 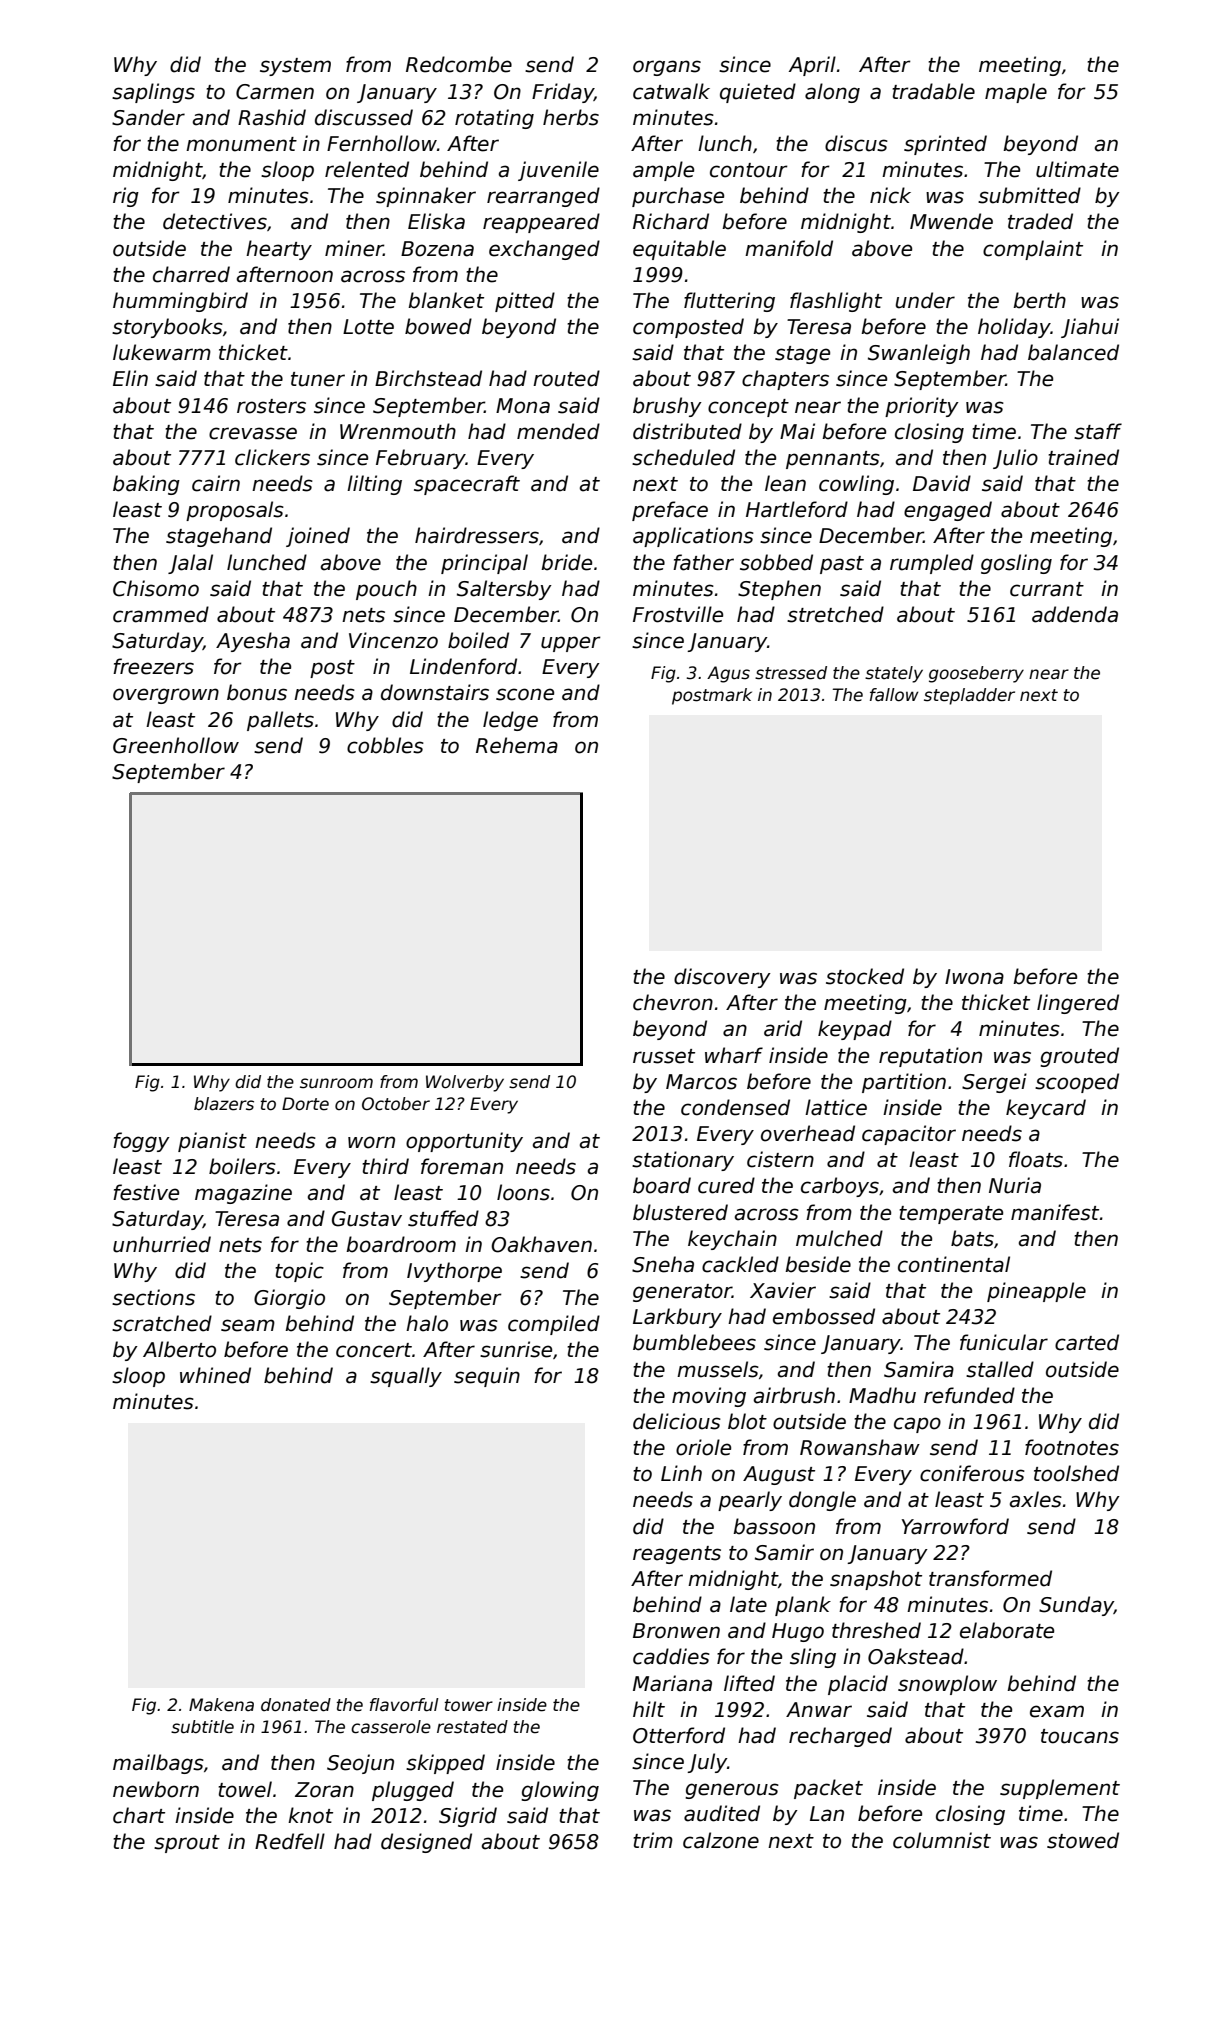 What do you see at coordinates (1060, 1789) in the screenshot?
I see `supplement` at bounding box center [1060, 1789].
